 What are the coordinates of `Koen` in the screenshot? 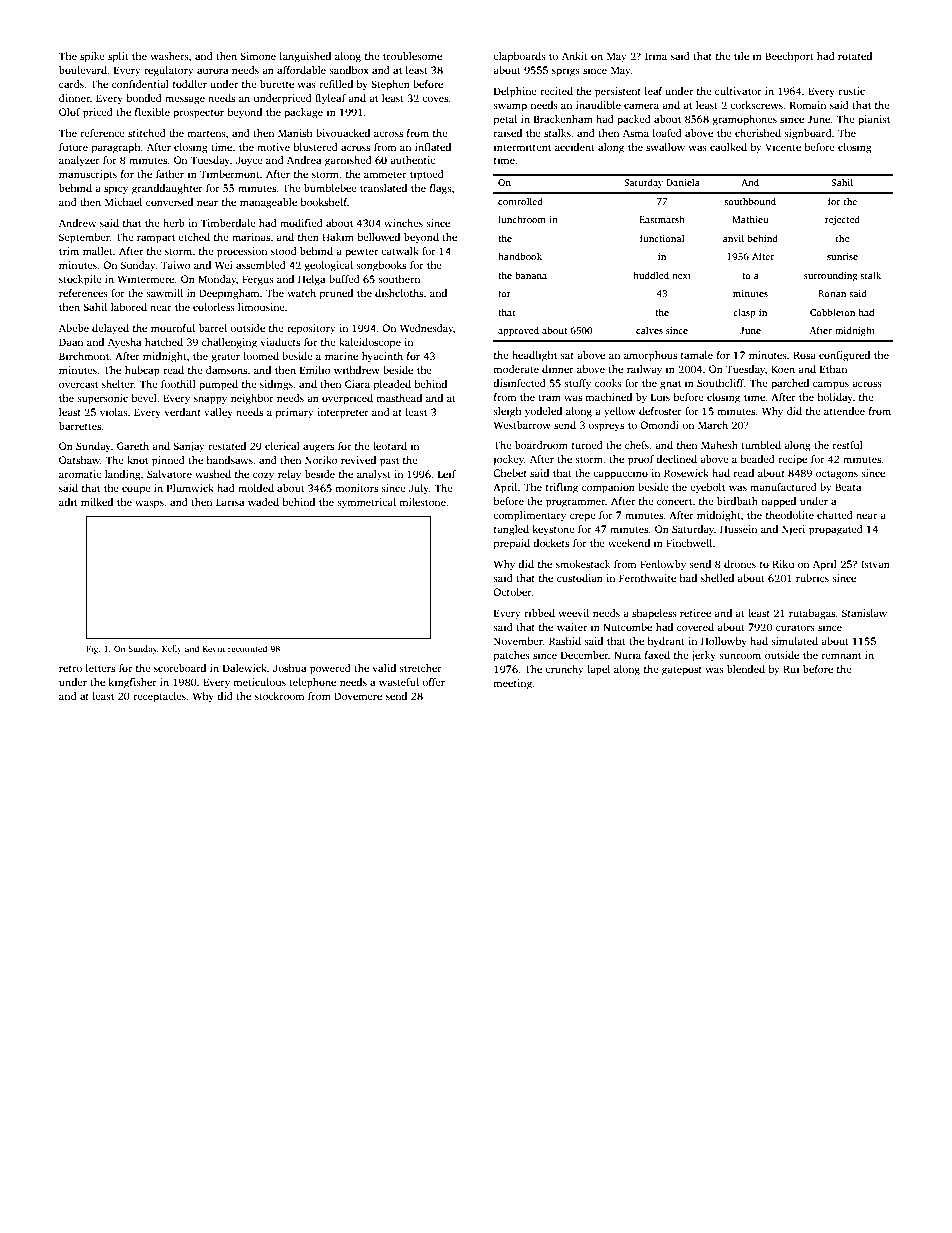 It's located at (783, 369).
